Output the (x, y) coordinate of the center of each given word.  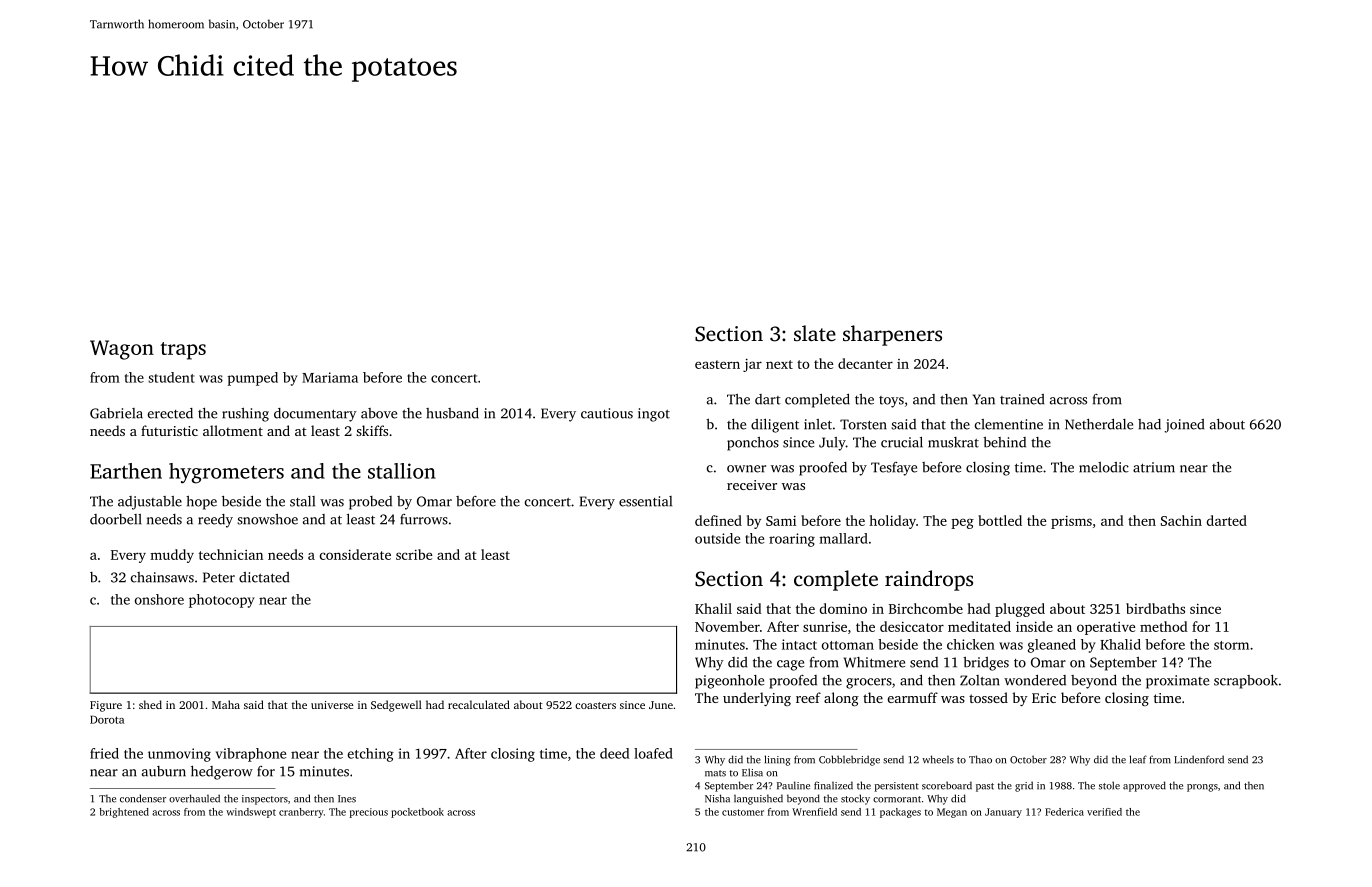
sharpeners (892, 335)
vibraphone (251, 755)
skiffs (372, 430)
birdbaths (1155, 608)
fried (104, 753)
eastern (717, 364)
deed (614, 753)
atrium (1154, 467)
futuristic (169, 430)
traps (183, 351)
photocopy (222, 601)
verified (1104, 812)
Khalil (713, 608)
